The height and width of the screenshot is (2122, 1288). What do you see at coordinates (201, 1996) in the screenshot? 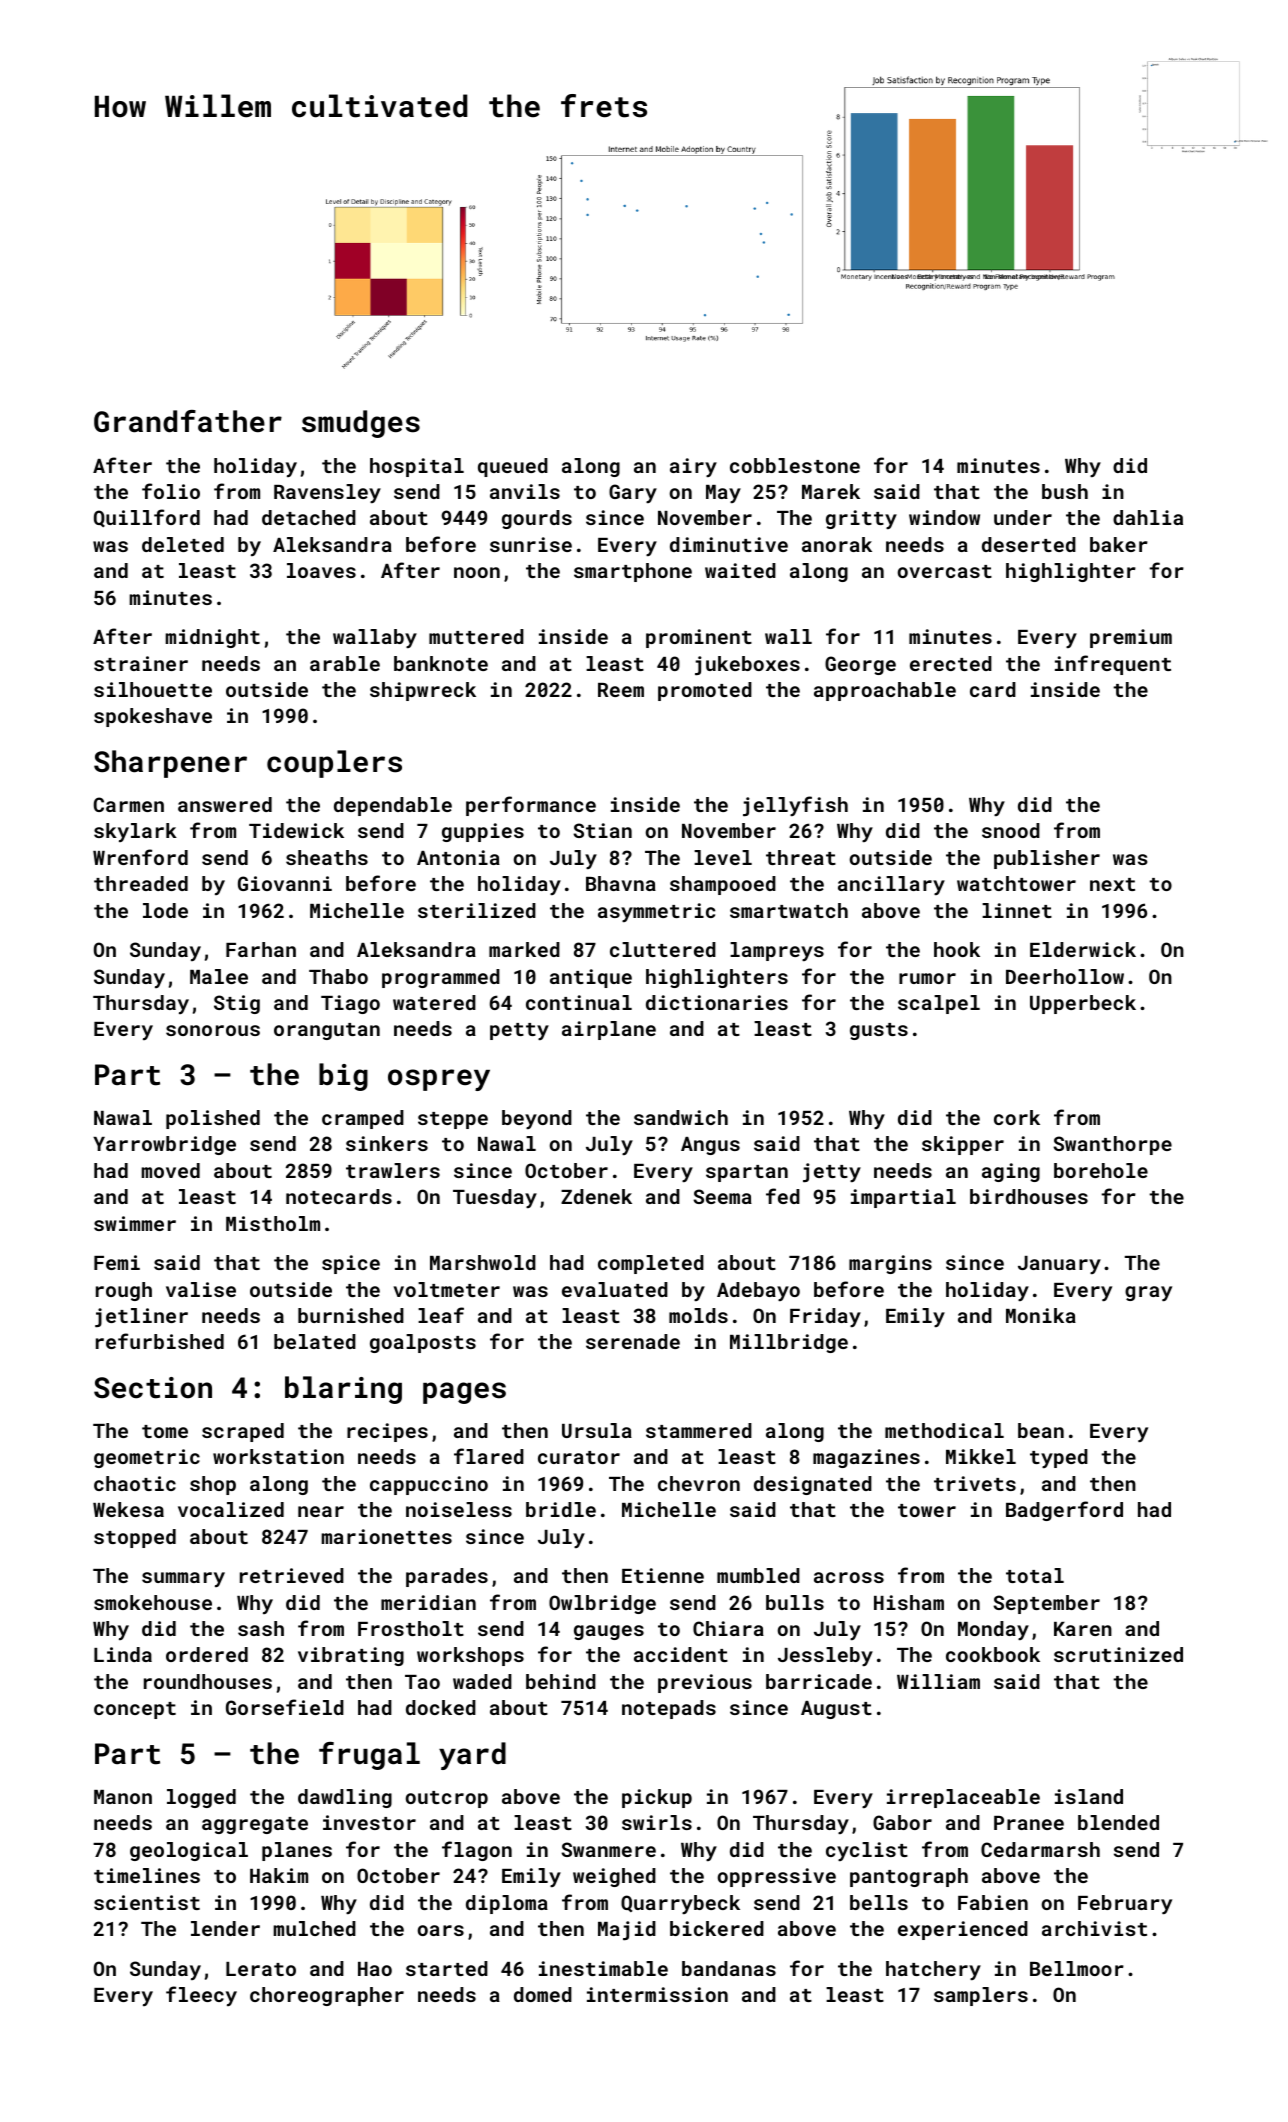
I see `fleecy` at bounding box center [201, 1996].
